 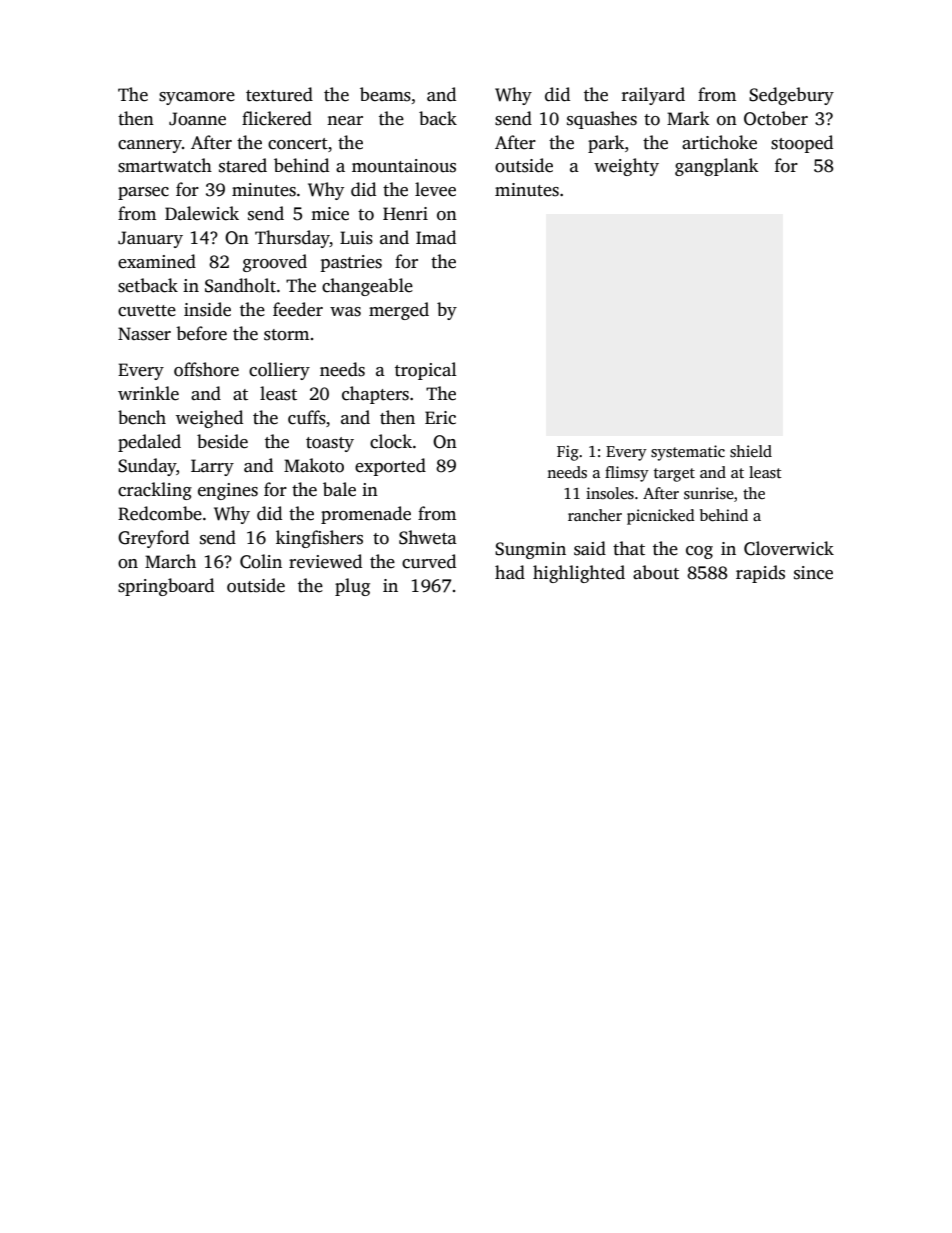 What do you see at coordinates (436, 237) in the screenshot?
I see `Imad` at bounding box center [436, 237].
